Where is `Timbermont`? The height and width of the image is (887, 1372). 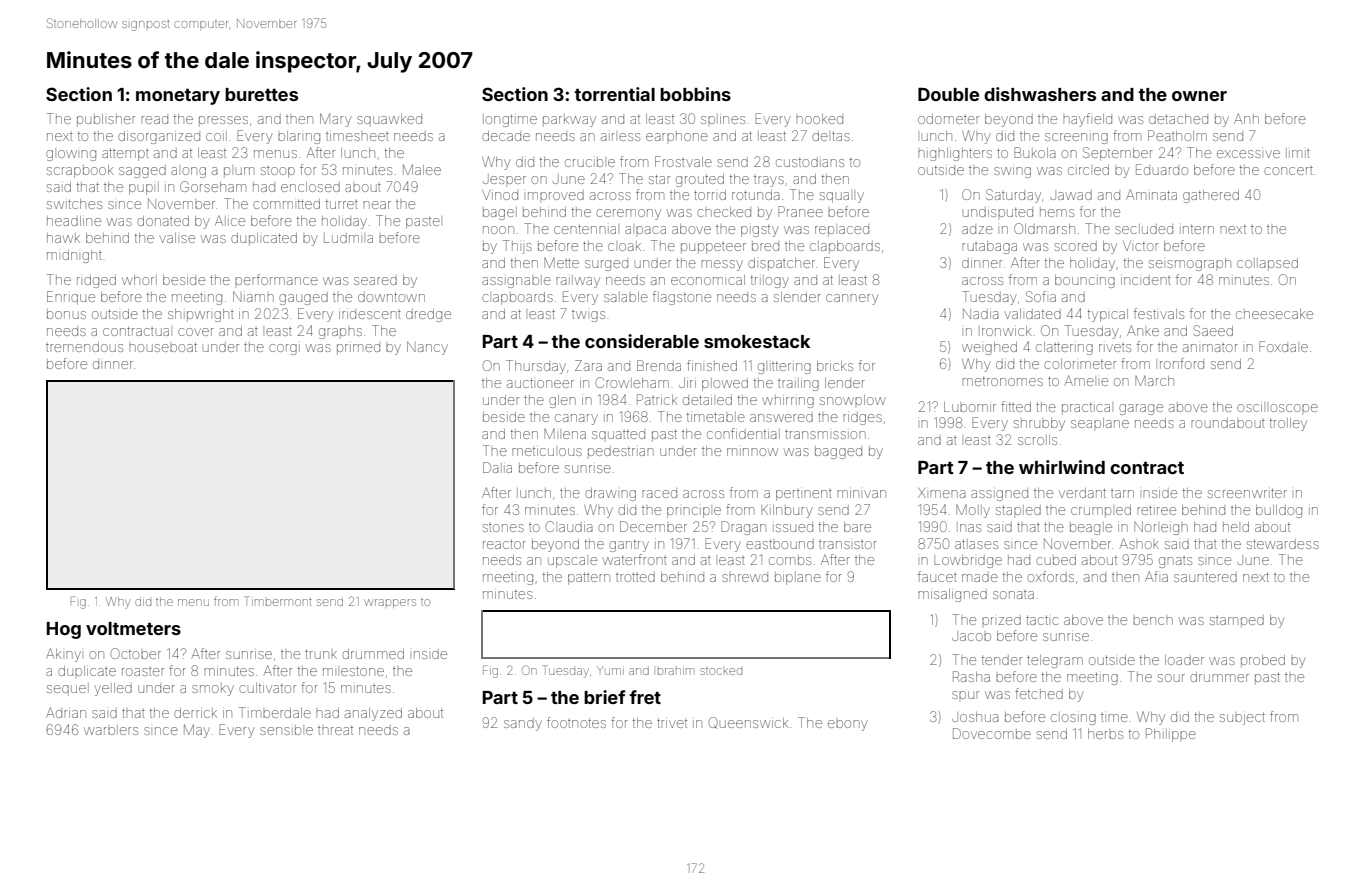
Timbermont is located at coordinates (278, 601).
